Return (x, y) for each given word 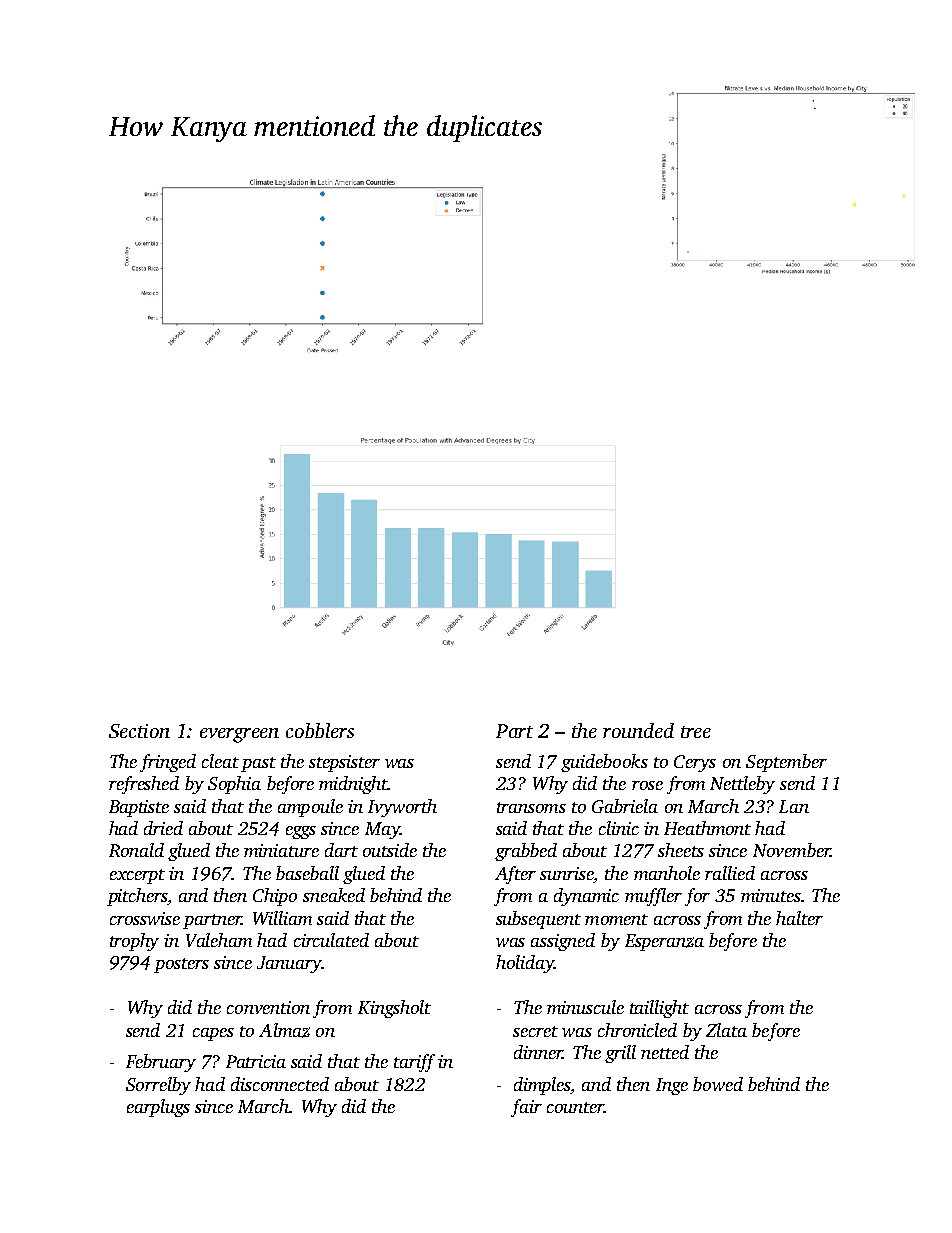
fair (526, 1108)
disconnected (280, 1084)
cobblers (320, 730)
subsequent (538, 920)
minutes (771, 895)
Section (139, 731)
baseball (307, 873)
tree (696, 732)
